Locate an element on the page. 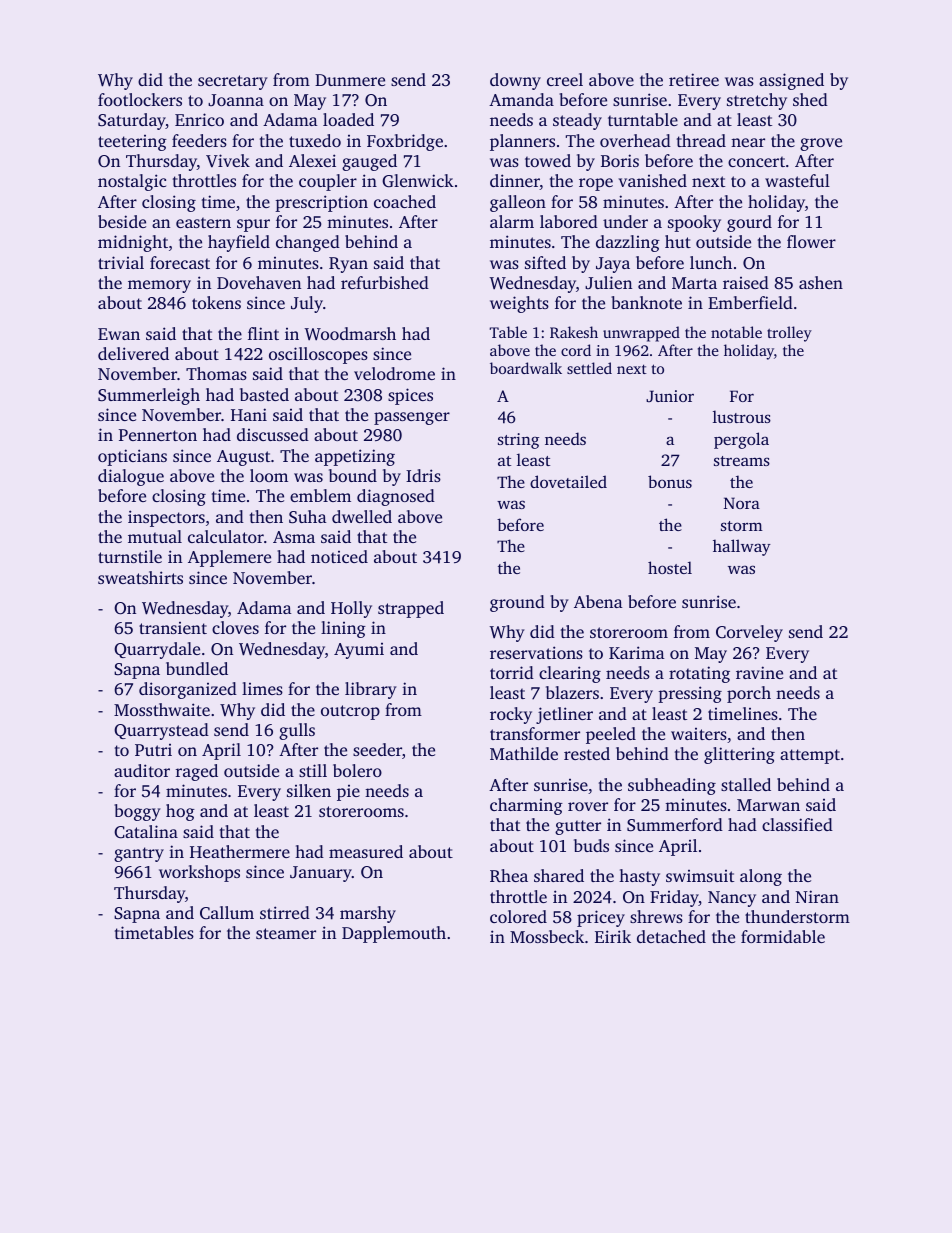 The height and width of the document is (1233, 952). downy is located at coordinates (515, 81).
